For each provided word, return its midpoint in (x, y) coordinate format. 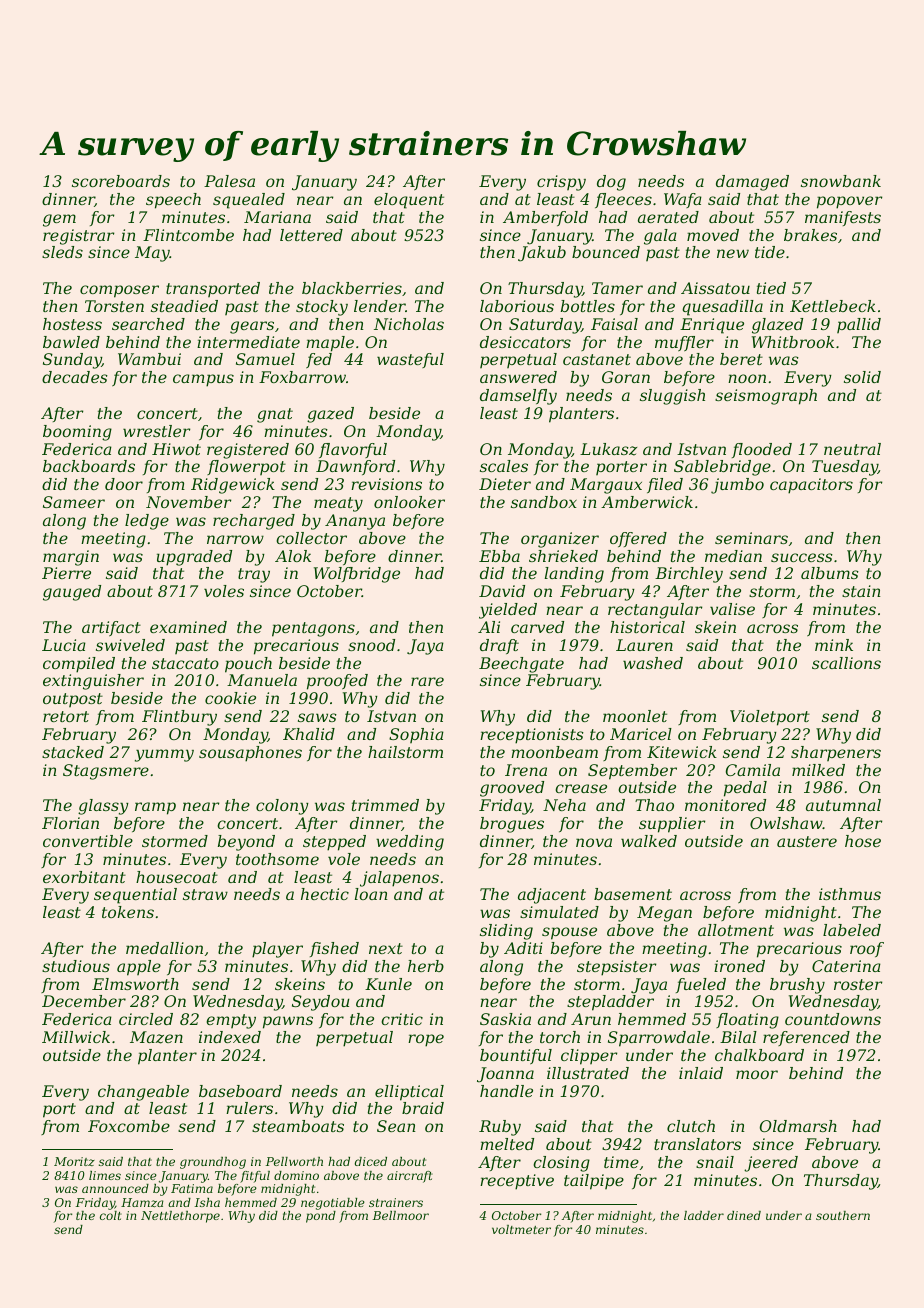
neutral (852, 449)
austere (807, 841)
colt (111, 1215)
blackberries (352, 288)
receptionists (532, 736)
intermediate (248, 342)
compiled (79, 665)
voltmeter (521, 1229)
